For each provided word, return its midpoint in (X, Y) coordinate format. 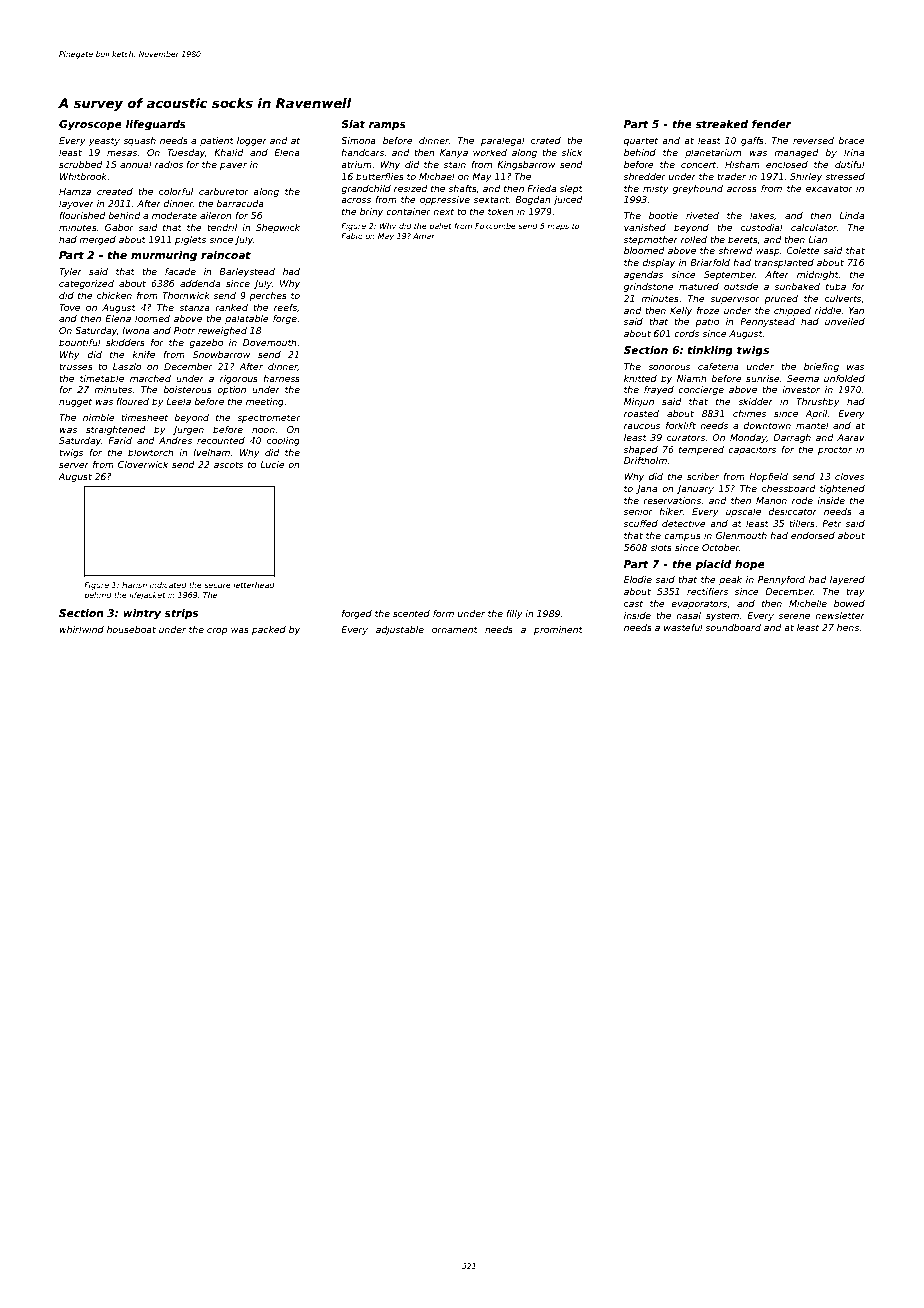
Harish (134, 585)
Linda (851, 215)
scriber (703, 476)
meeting (265, 402)
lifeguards (156, 125)
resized (411, 188)
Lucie (272, 464)
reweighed (222, 331)
